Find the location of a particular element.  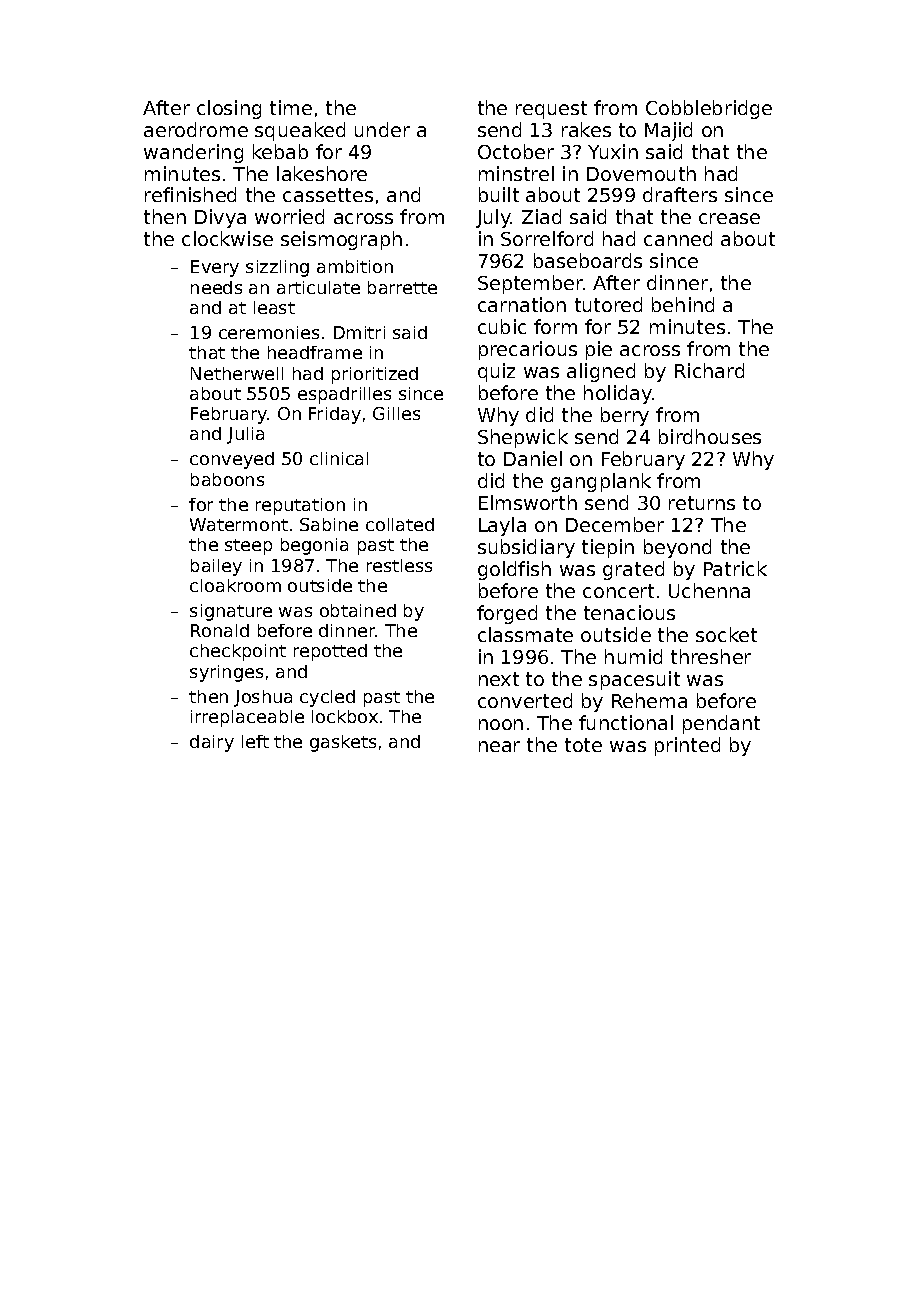

returns is located at coordinates (702, 503).
